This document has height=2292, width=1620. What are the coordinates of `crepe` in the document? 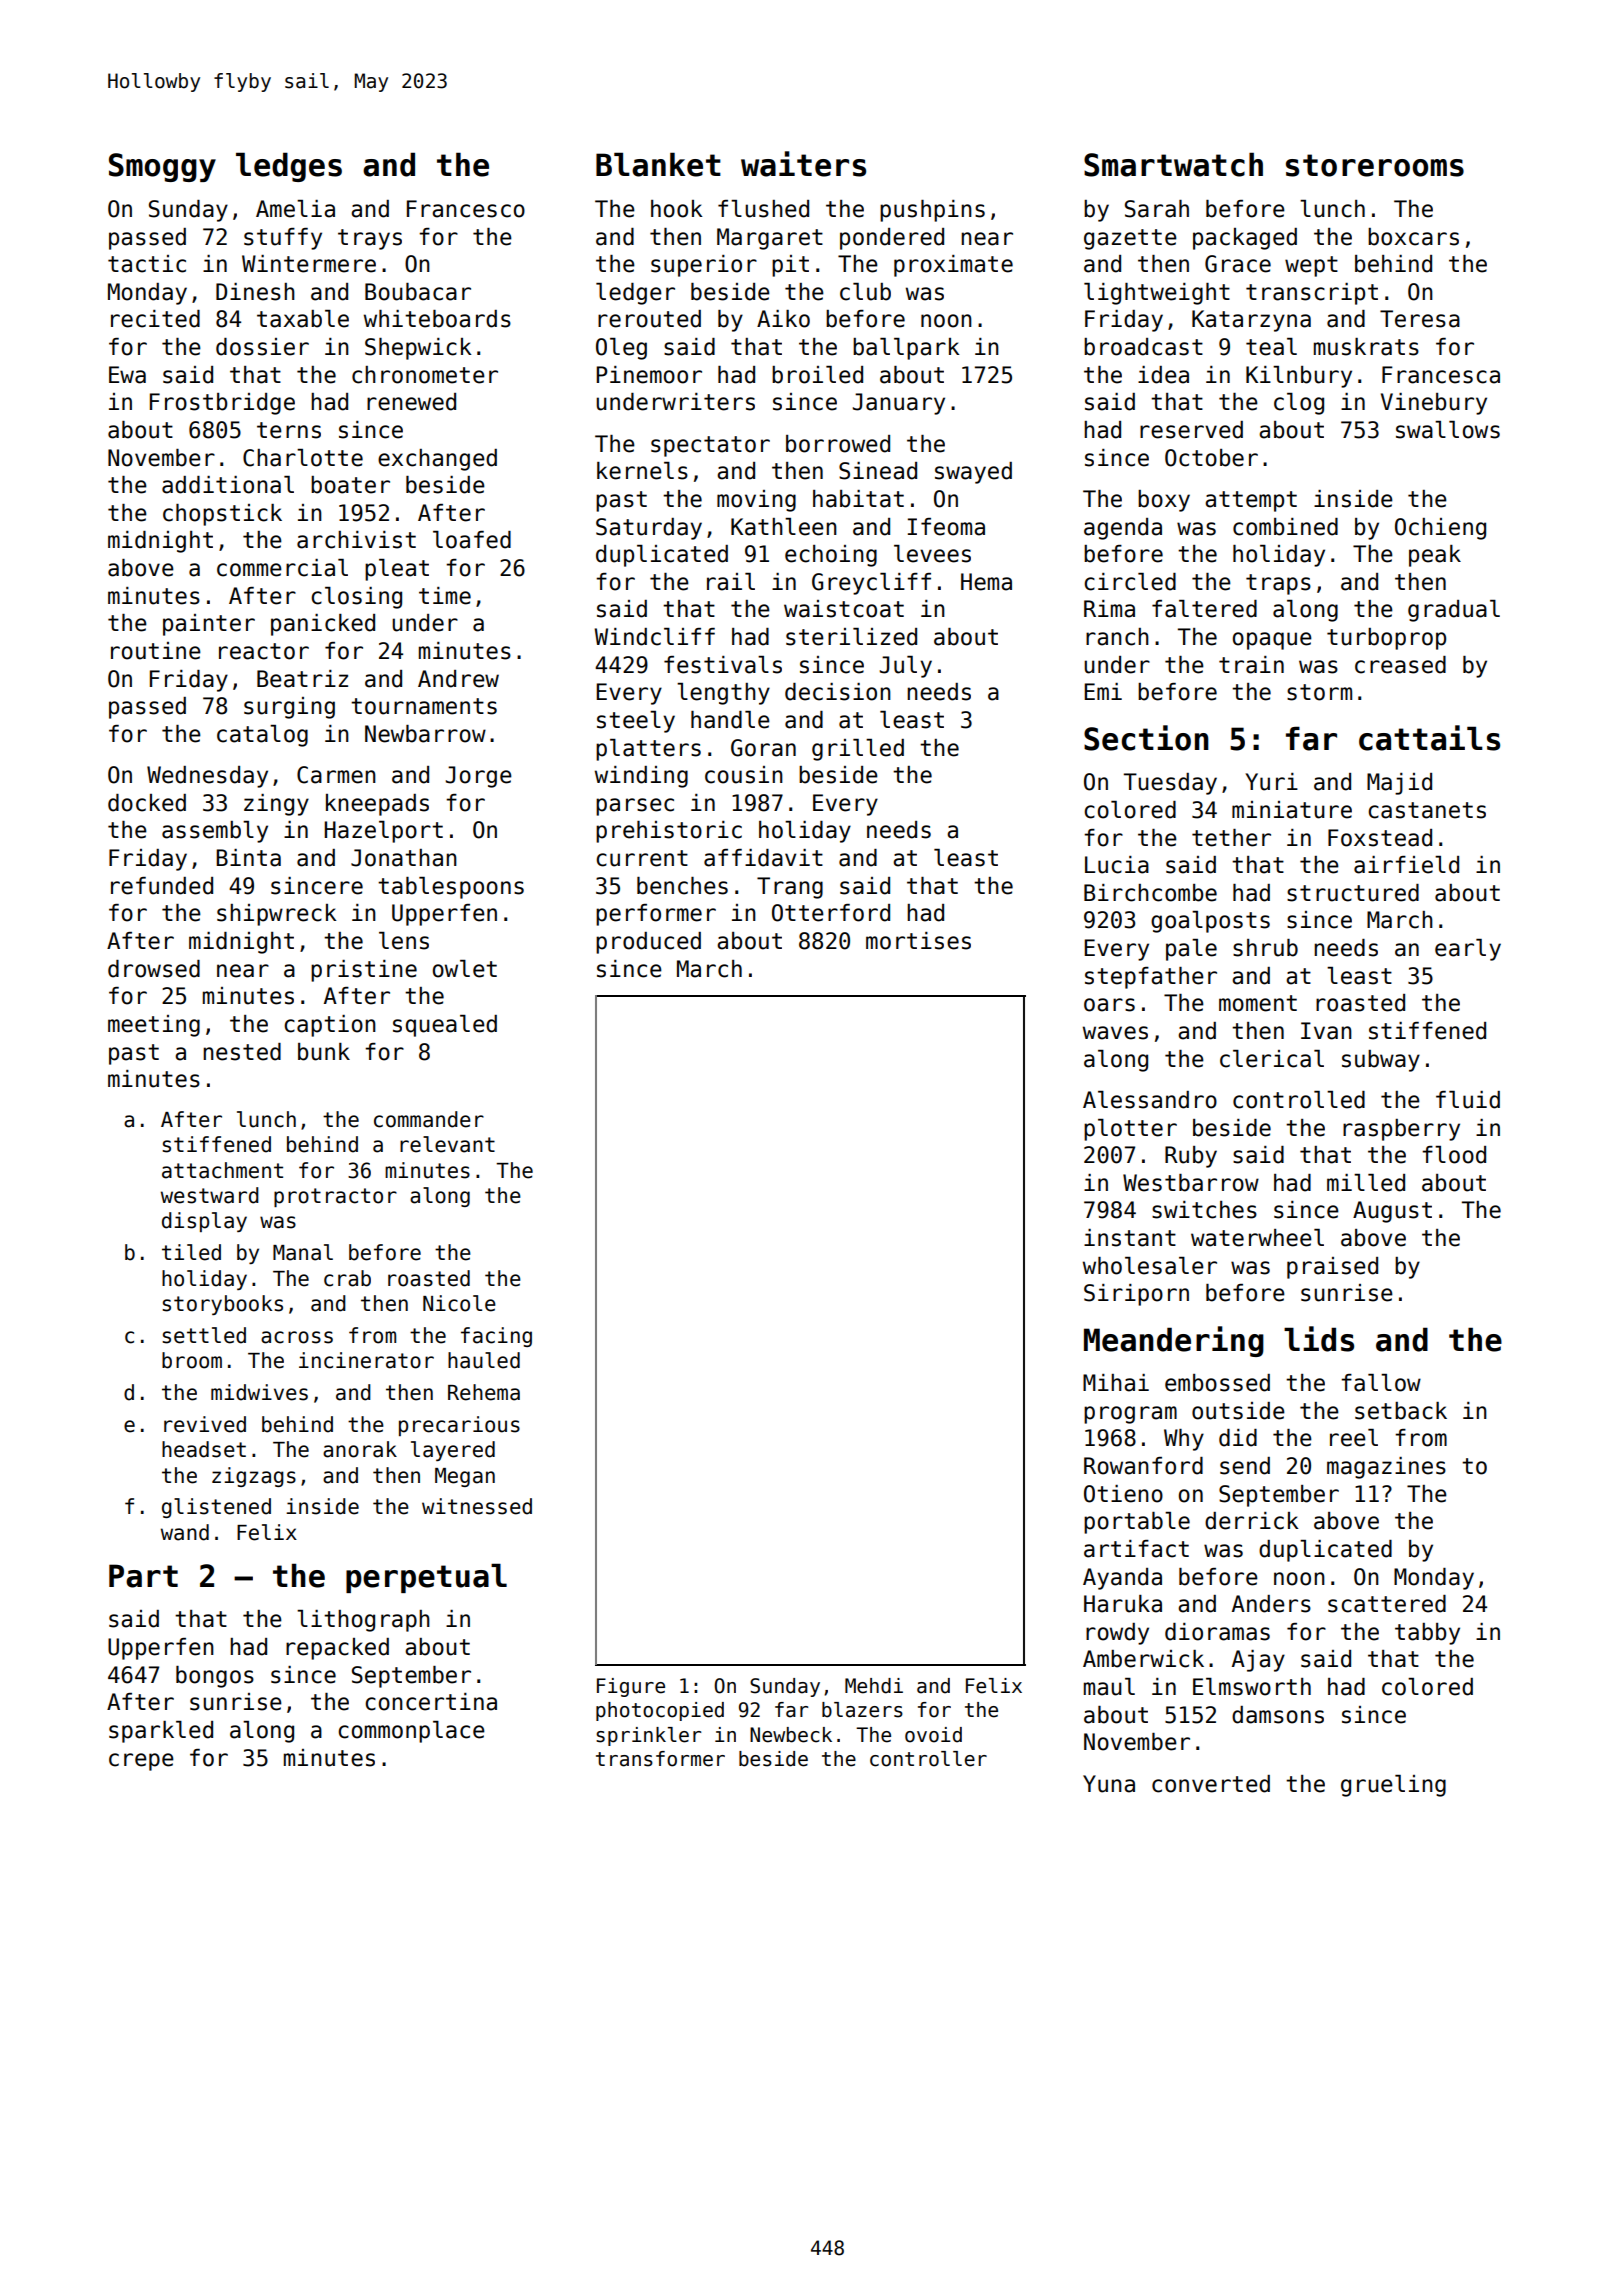 It's located at (141, 1762).
